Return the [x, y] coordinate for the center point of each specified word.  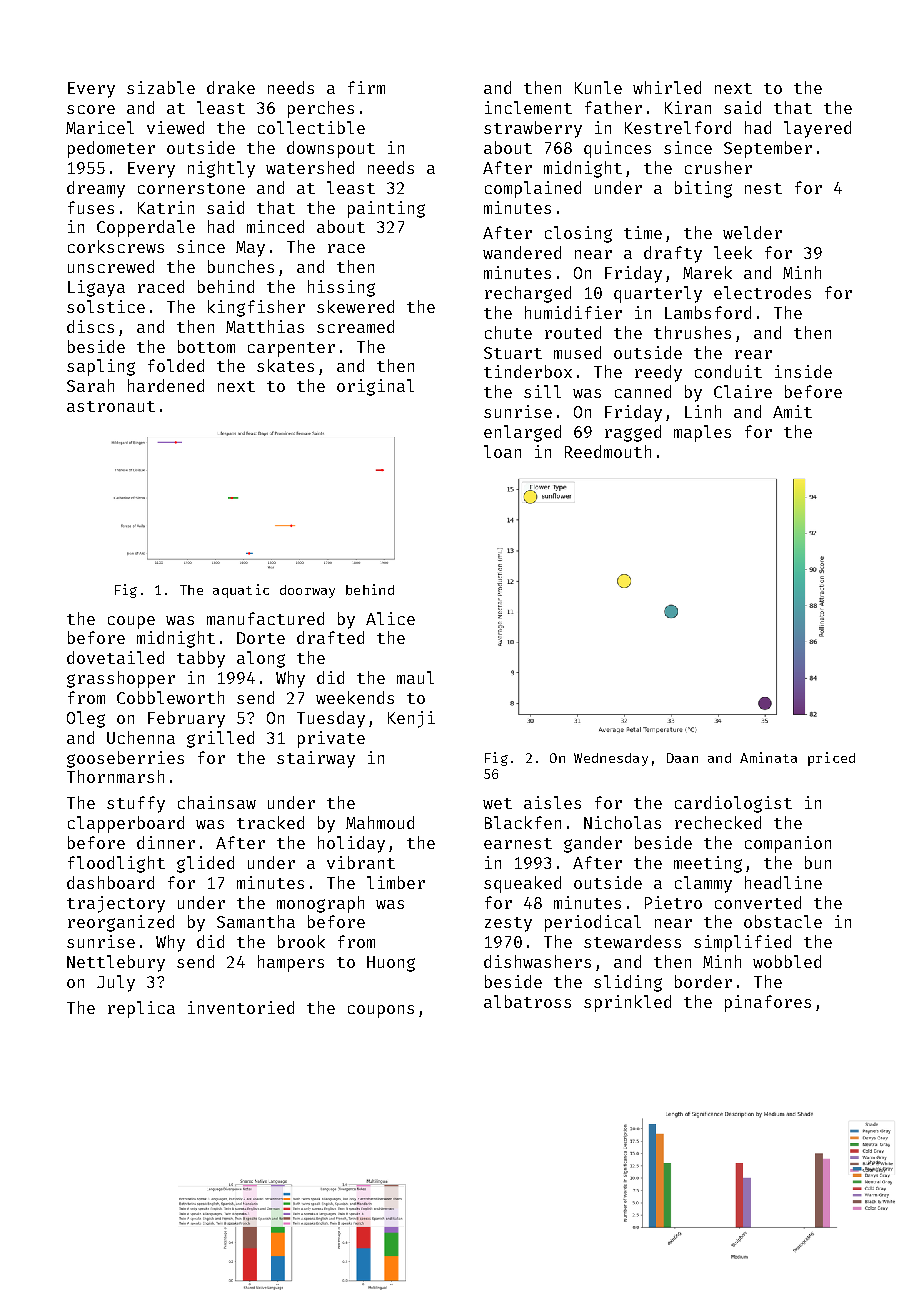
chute [508, 332]
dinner [166, 842]
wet [497, 803]
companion [788, 844]
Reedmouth [608, 451]
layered [817, 129]
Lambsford [708, 312]
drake [231, 87]
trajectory [116, 904]
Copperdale [146, 228]
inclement [528, 107]
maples [702, 433]
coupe [131, 622]
